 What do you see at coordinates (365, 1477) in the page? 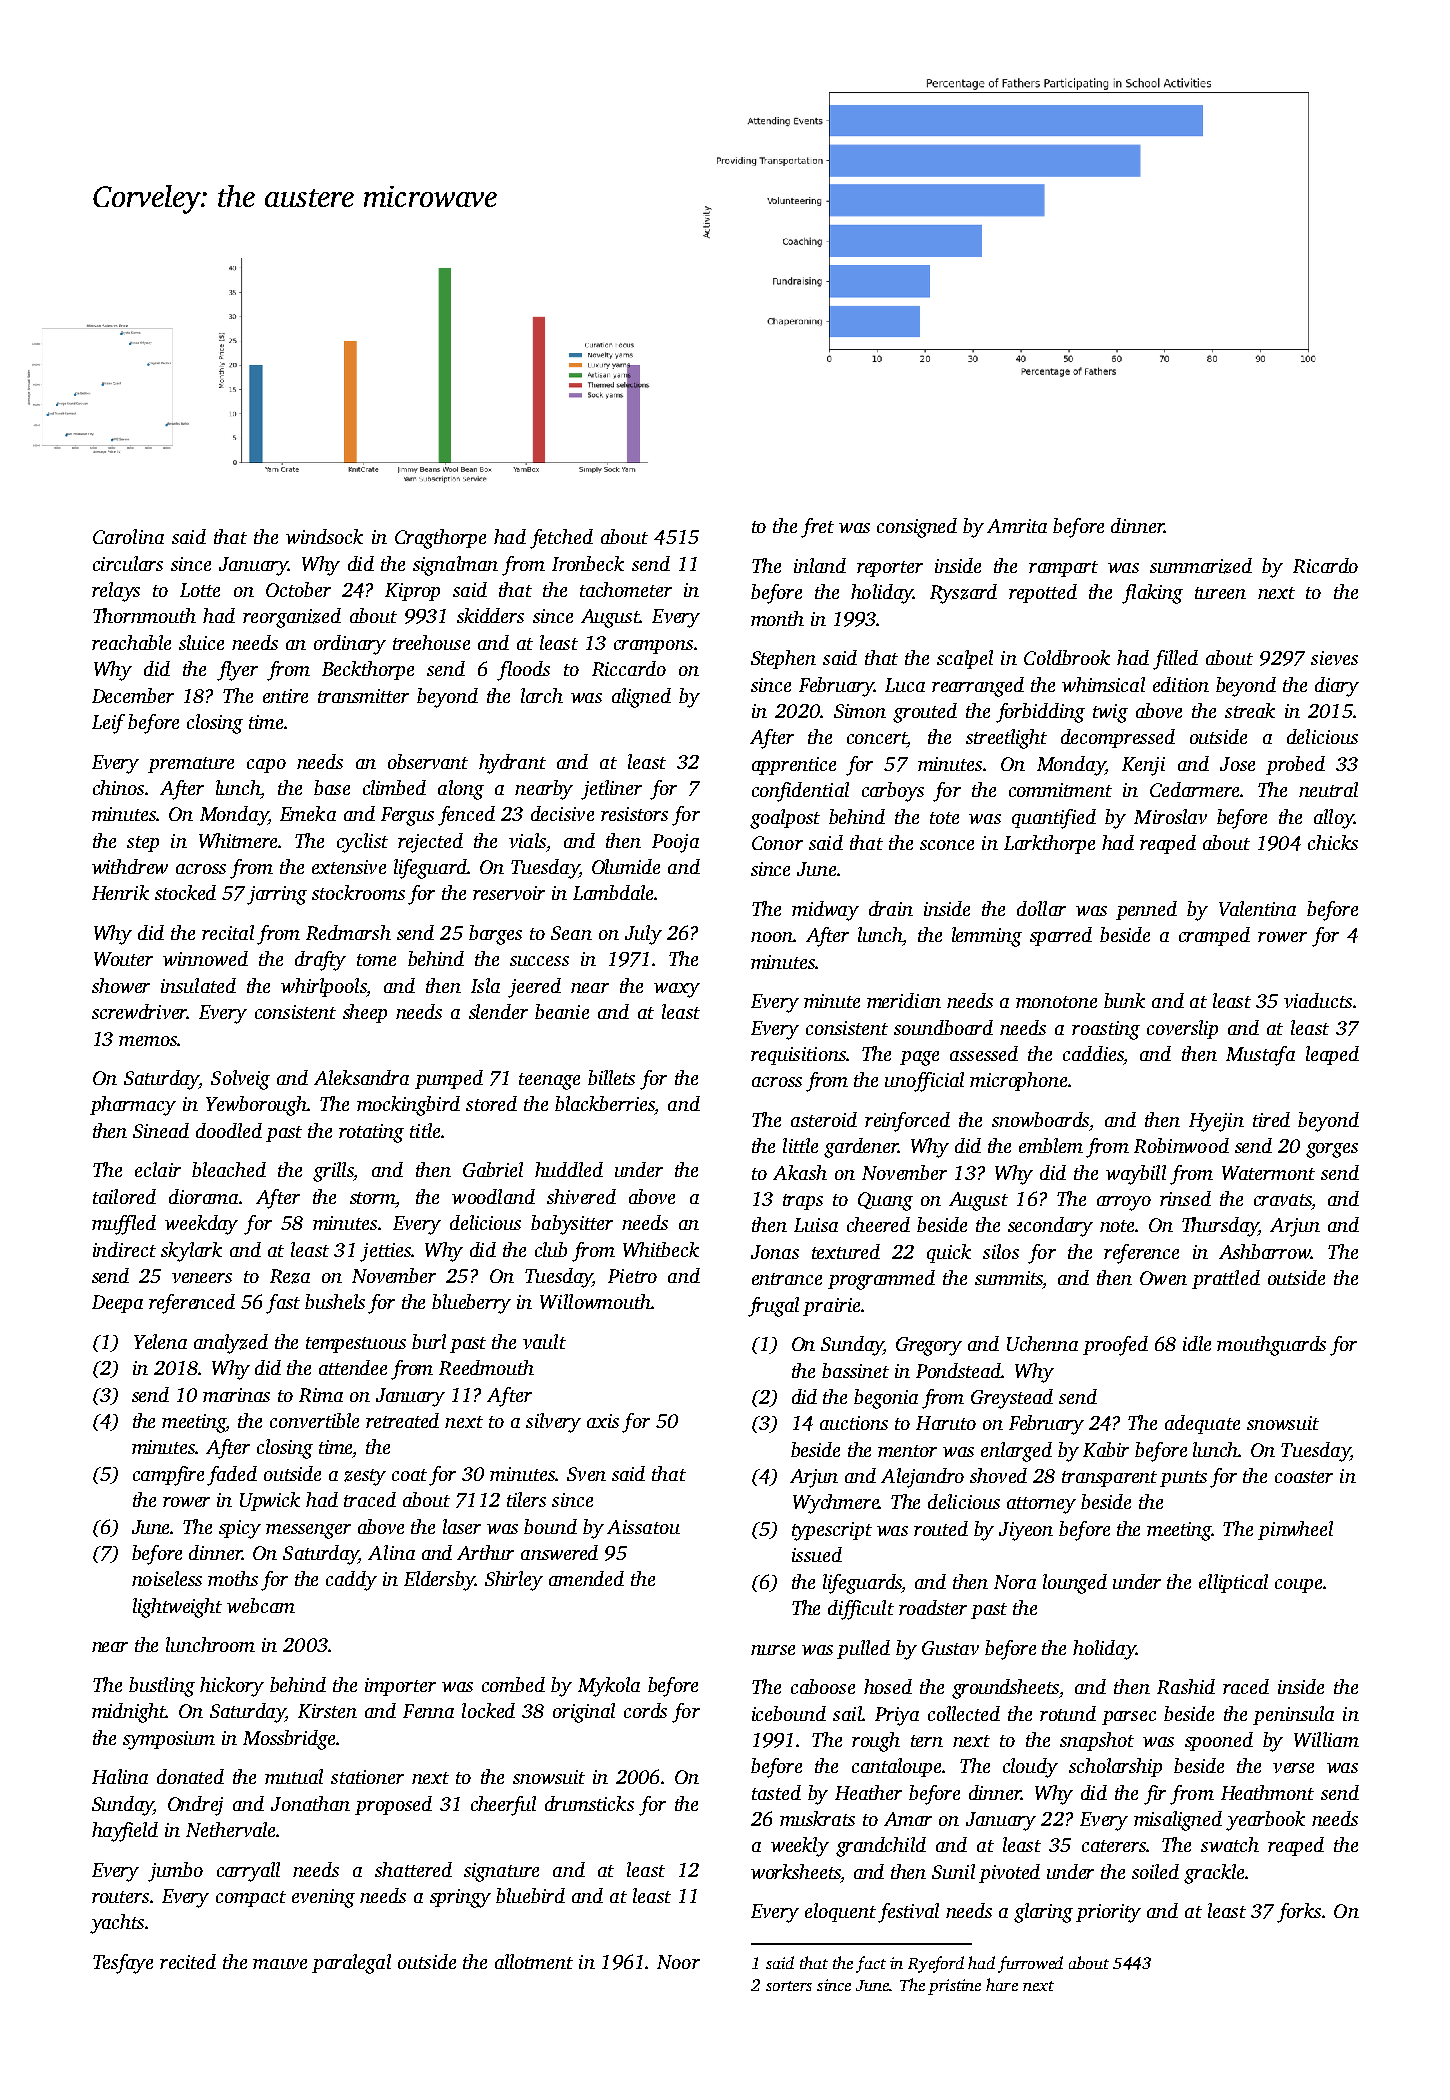
I see `zesty` at bounding box center [365, 1477].
